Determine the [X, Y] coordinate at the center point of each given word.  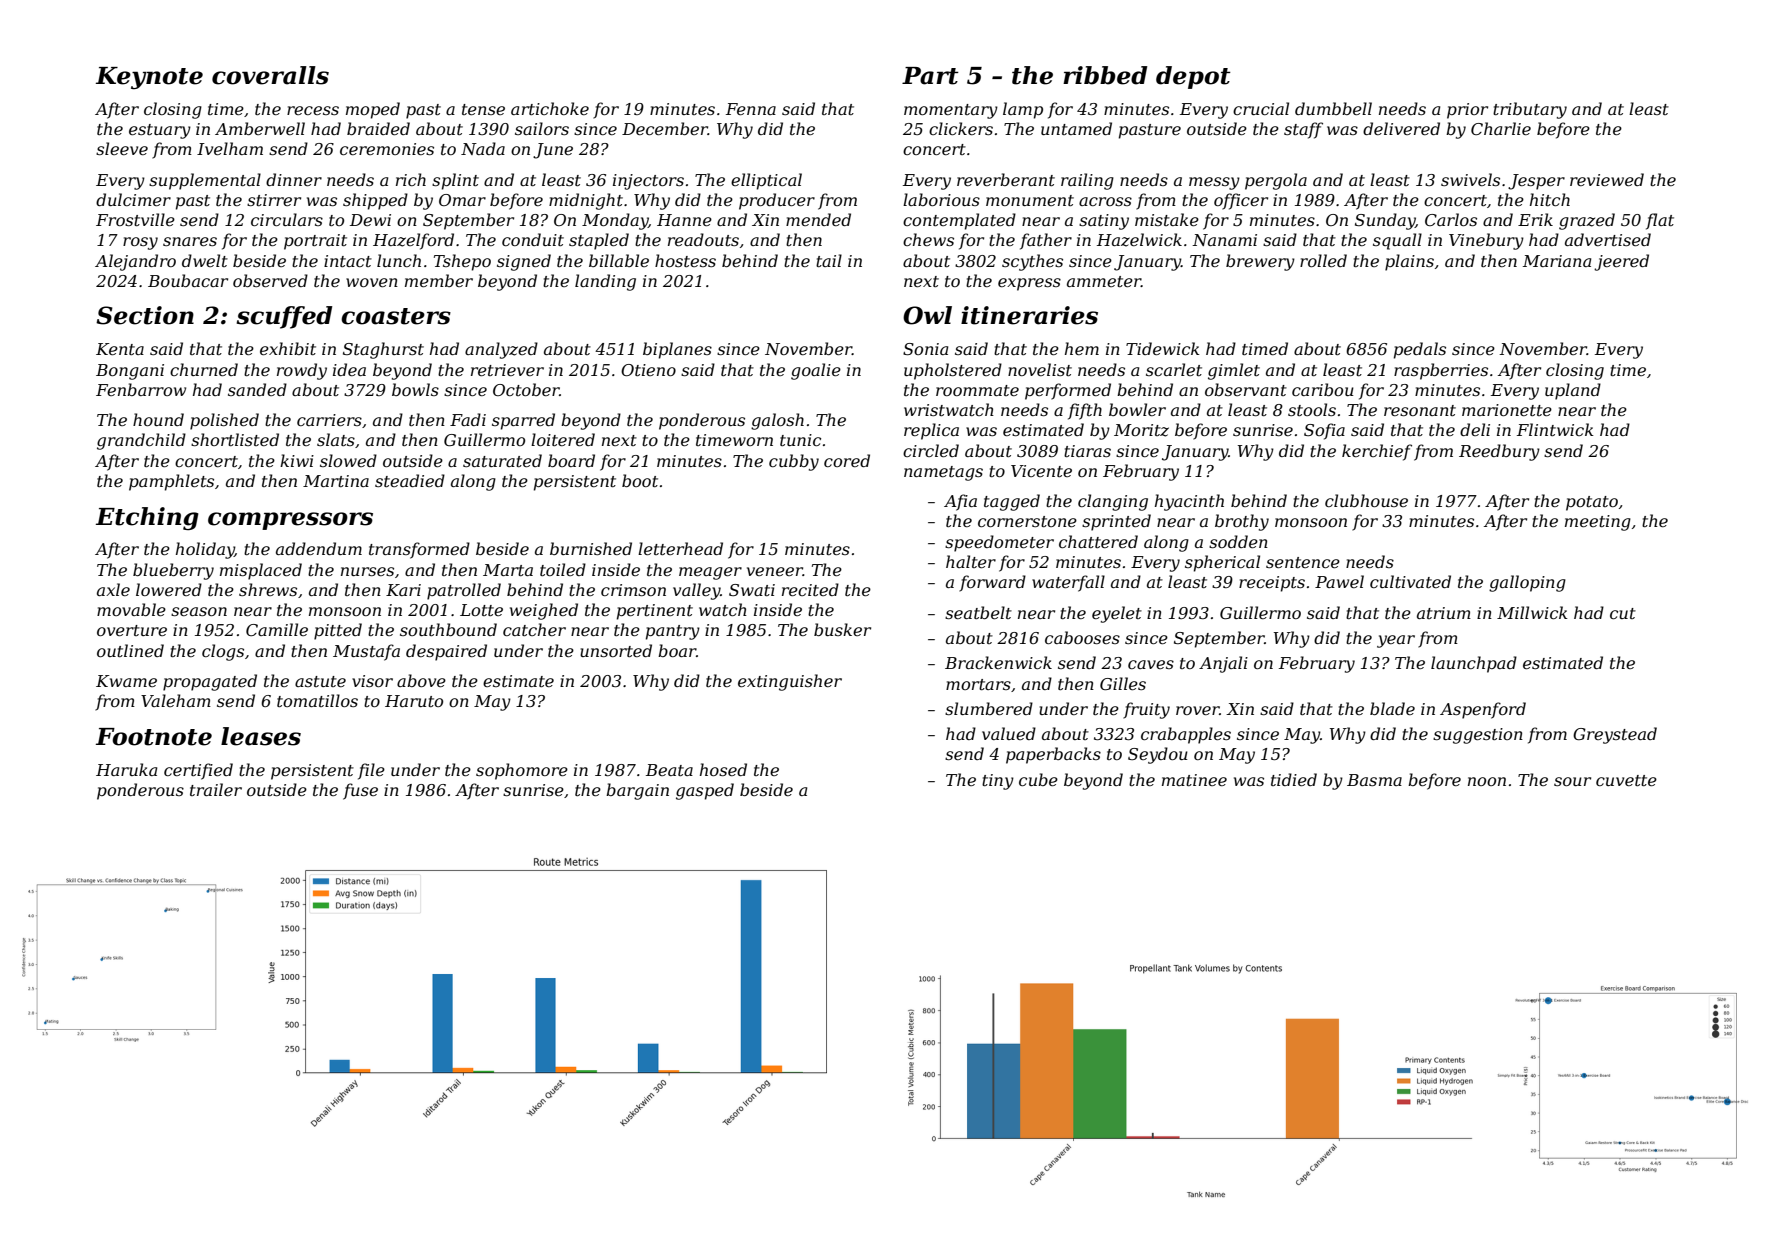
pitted [338, 631]
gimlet [1234, 371]
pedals [1420, 350]
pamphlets [171, 482]
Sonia [925, 349]
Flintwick [1555, 429]
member [439, 280]
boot [640, 480]
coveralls [270, 75]
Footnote [154, 737]
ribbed [1105, 75]
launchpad [1474, 664]
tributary [1530, 110]
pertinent [655, 612]
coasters [396, 316]
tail [829, 260]
